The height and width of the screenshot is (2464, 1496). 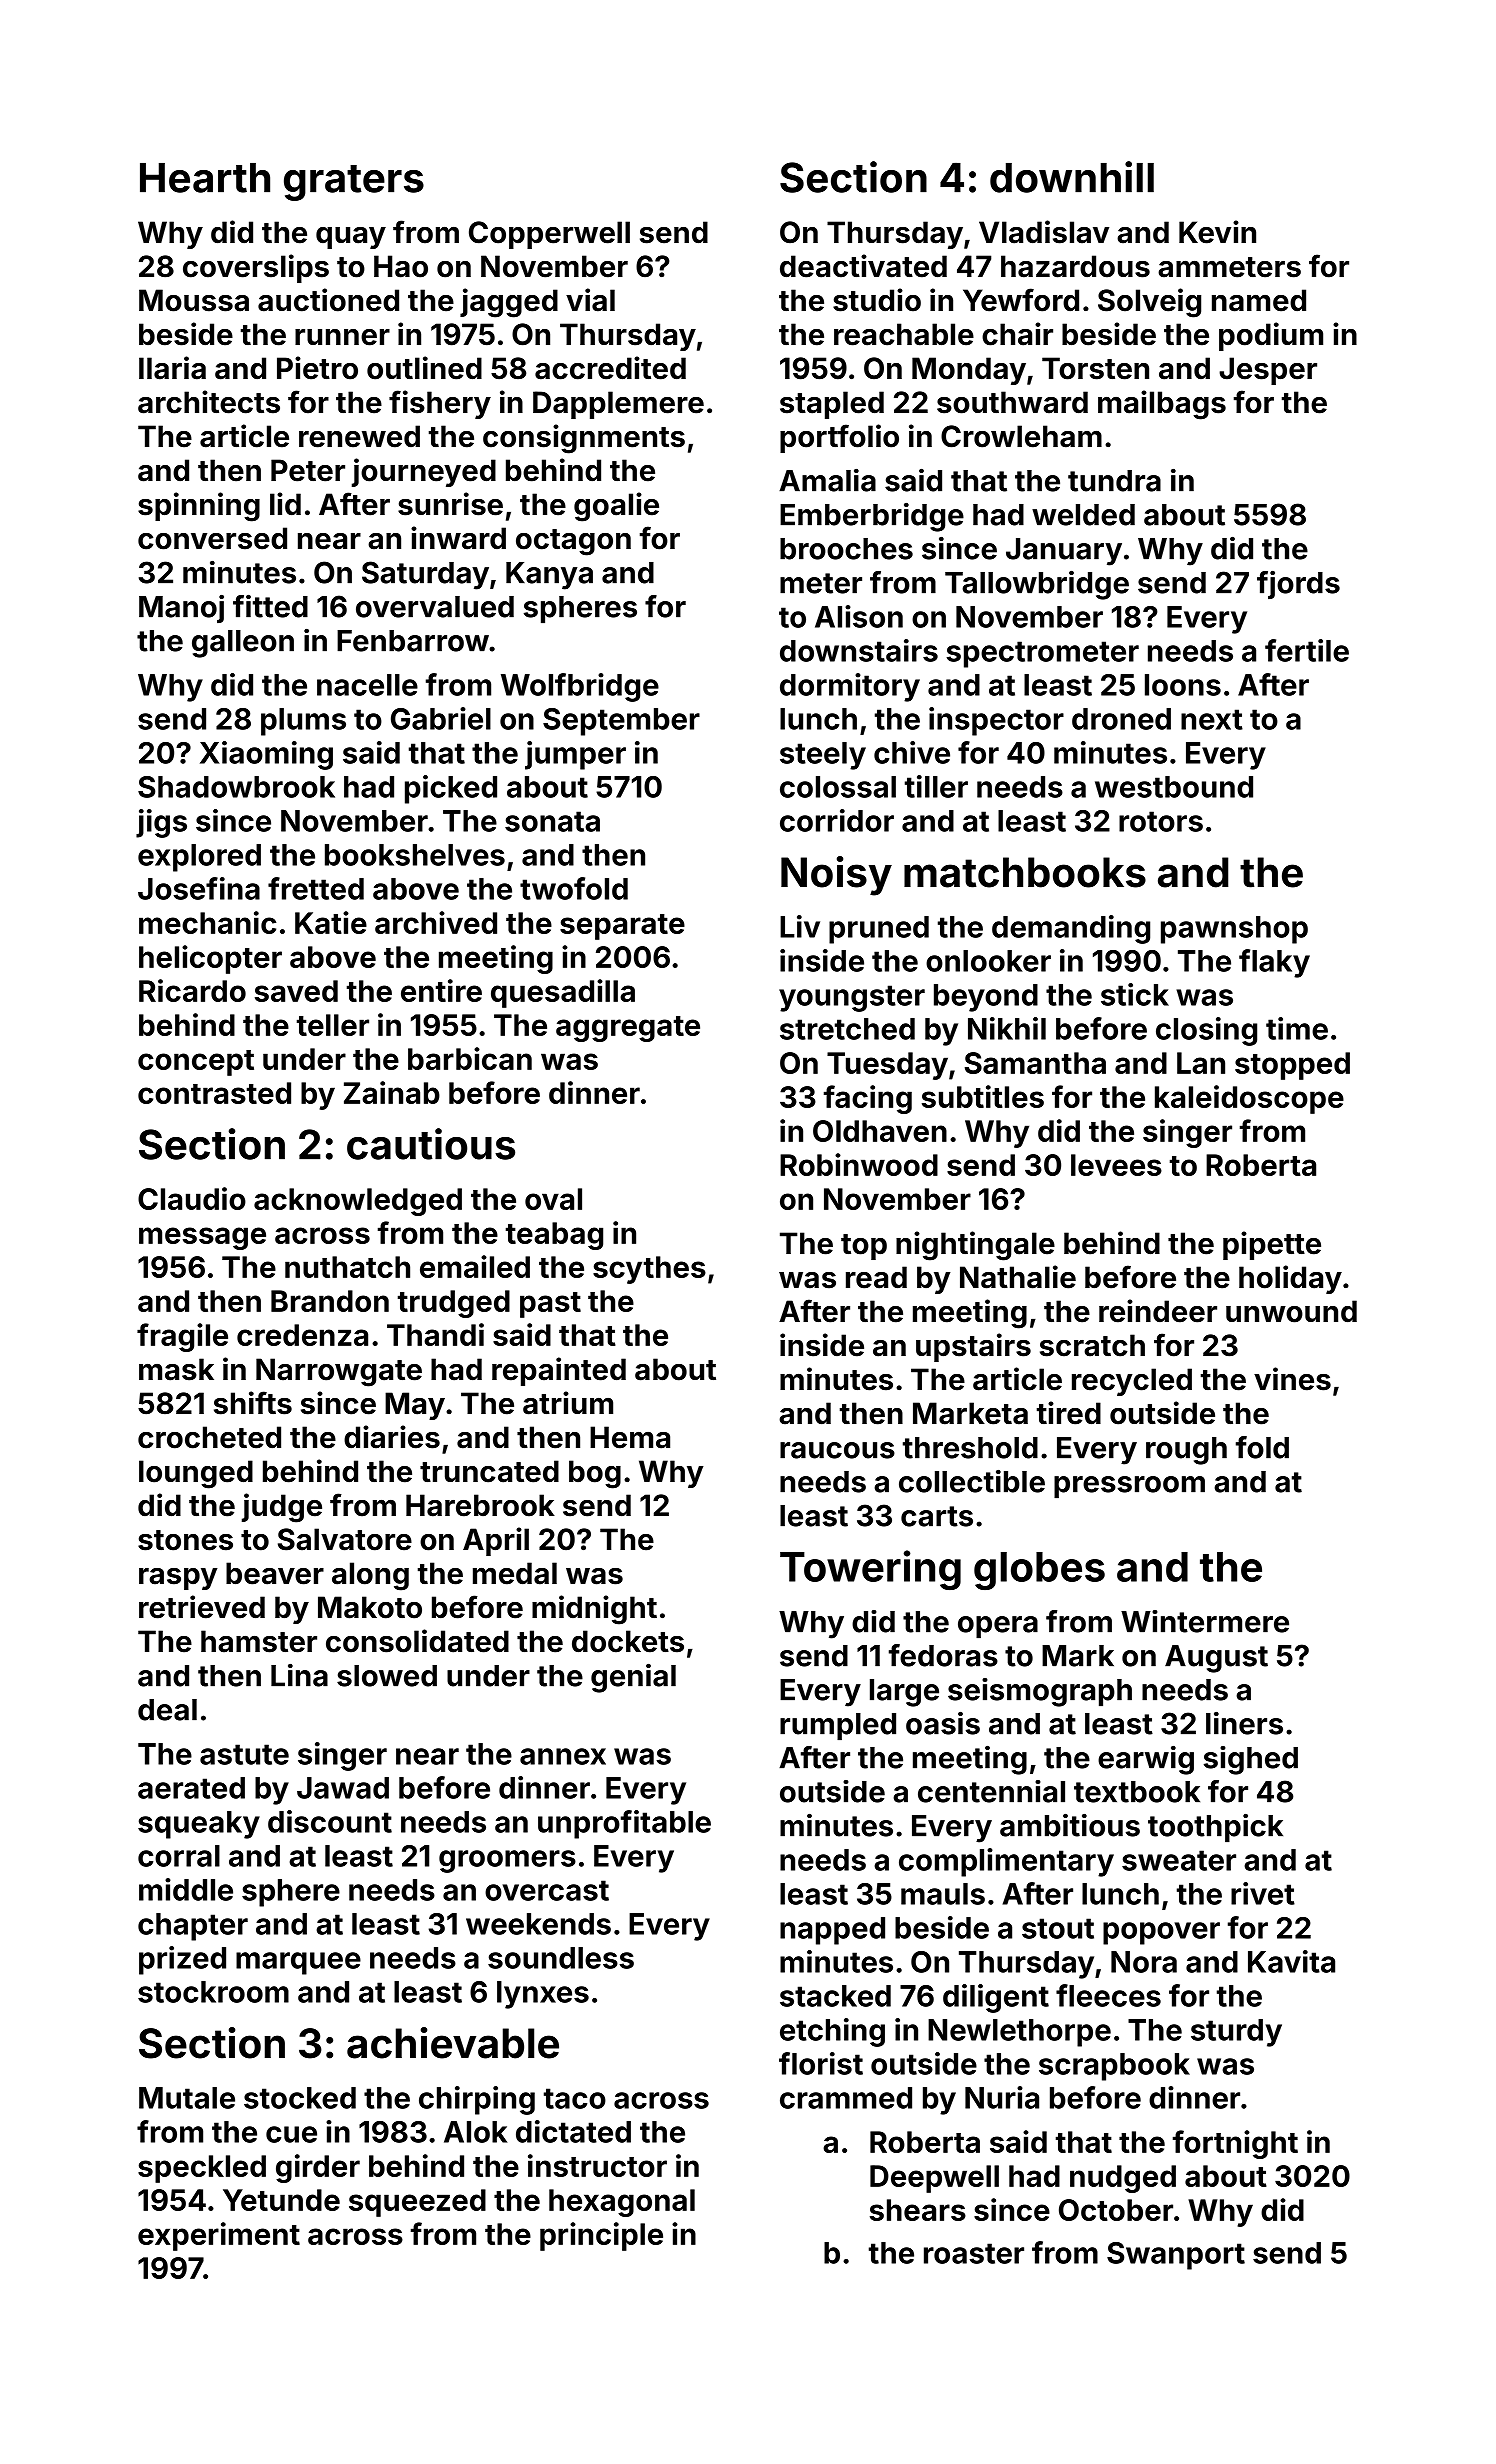 What do you see at coordinates (1217, 232) in the screenshot?
I see `Kevin` at bounding box center [1217, 232].
